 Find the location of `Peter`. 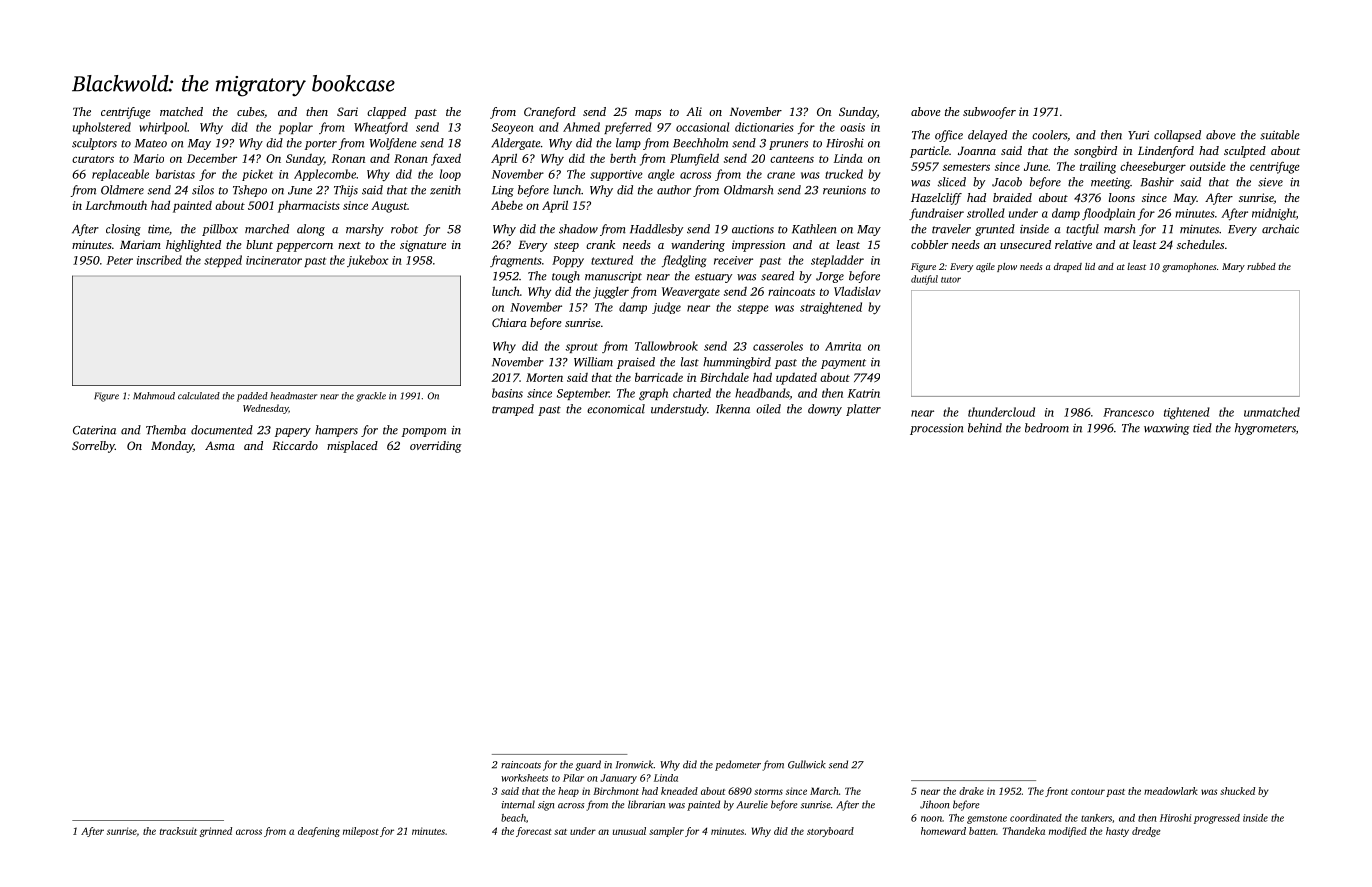

Peter is located at coordinates (120, 260).
